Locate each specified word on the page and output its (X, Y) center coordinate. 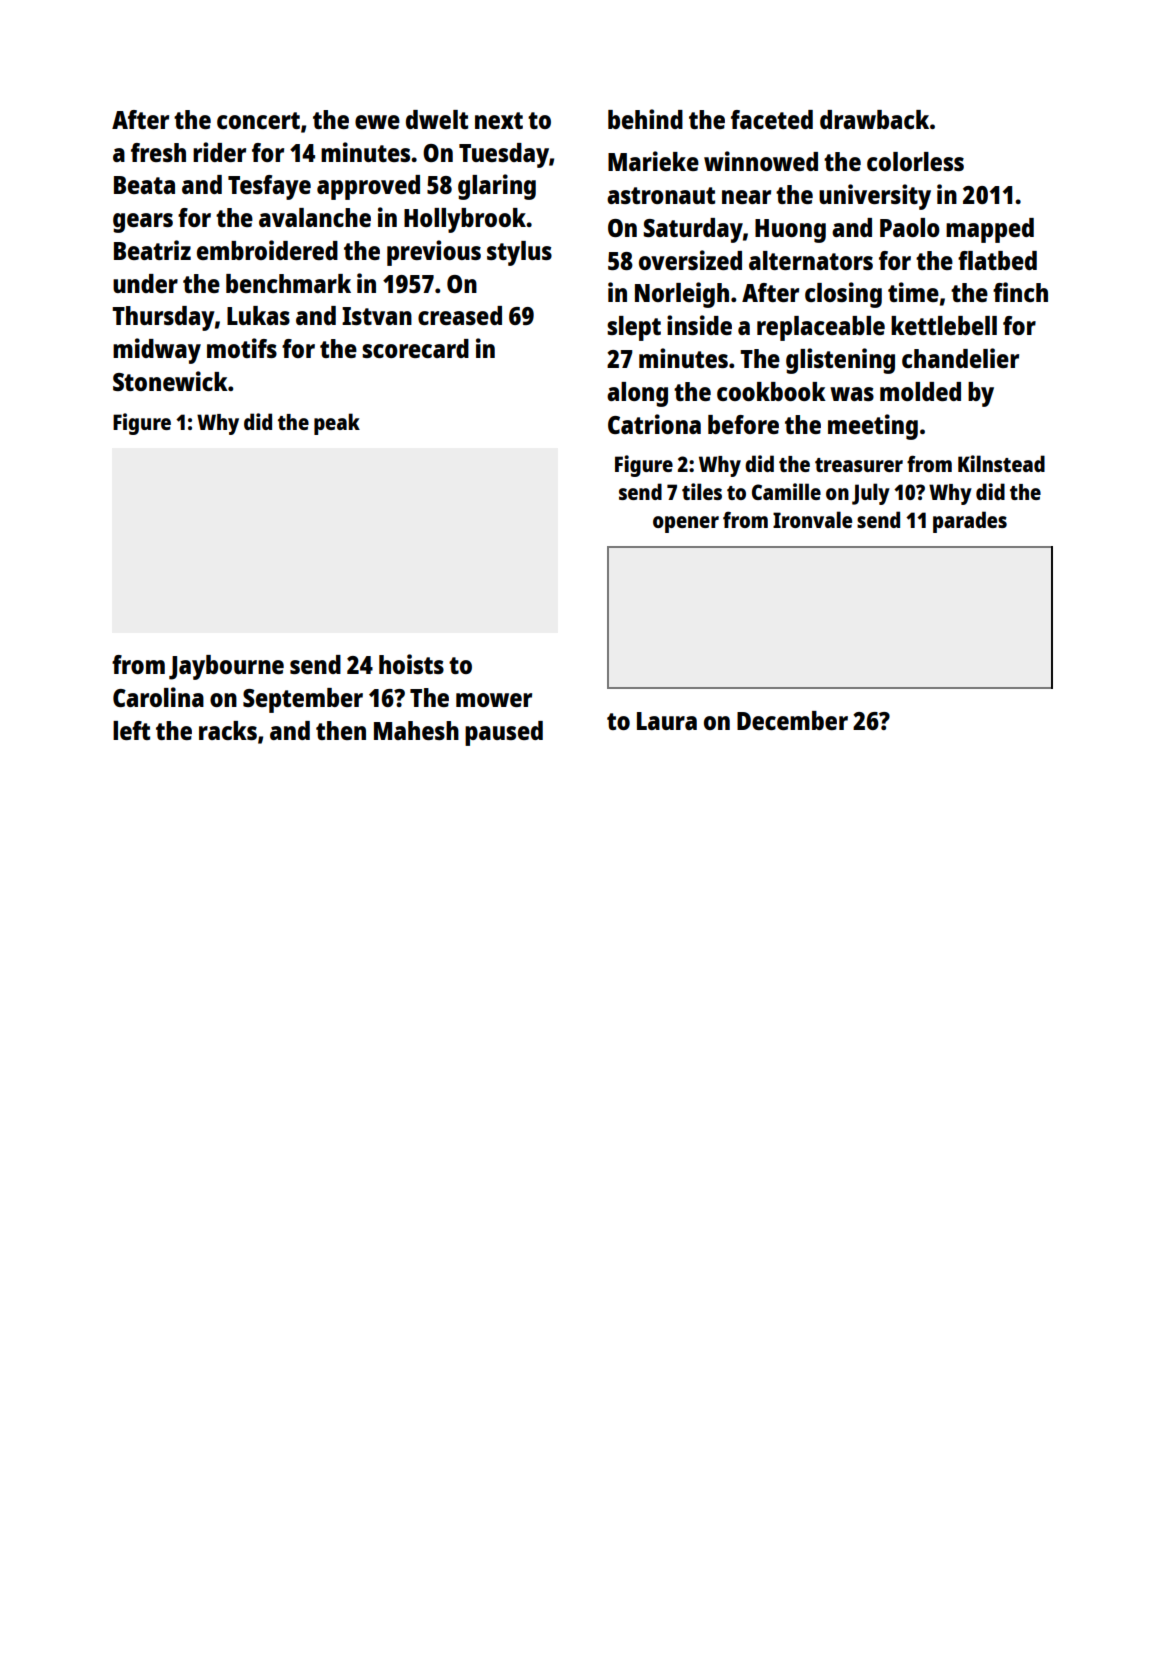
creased (460, 315)
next (499, 120)
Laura (667, 721)
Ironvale (812, 519)
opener (686, 524)
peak (337, 424)
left (131, 730)
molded (920, 391)
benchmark (288, 283)
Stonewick (170, 381)
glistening (840, 361)
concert (258, 120)
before (743, 424)
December (792, 720)
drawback (874, 119)
